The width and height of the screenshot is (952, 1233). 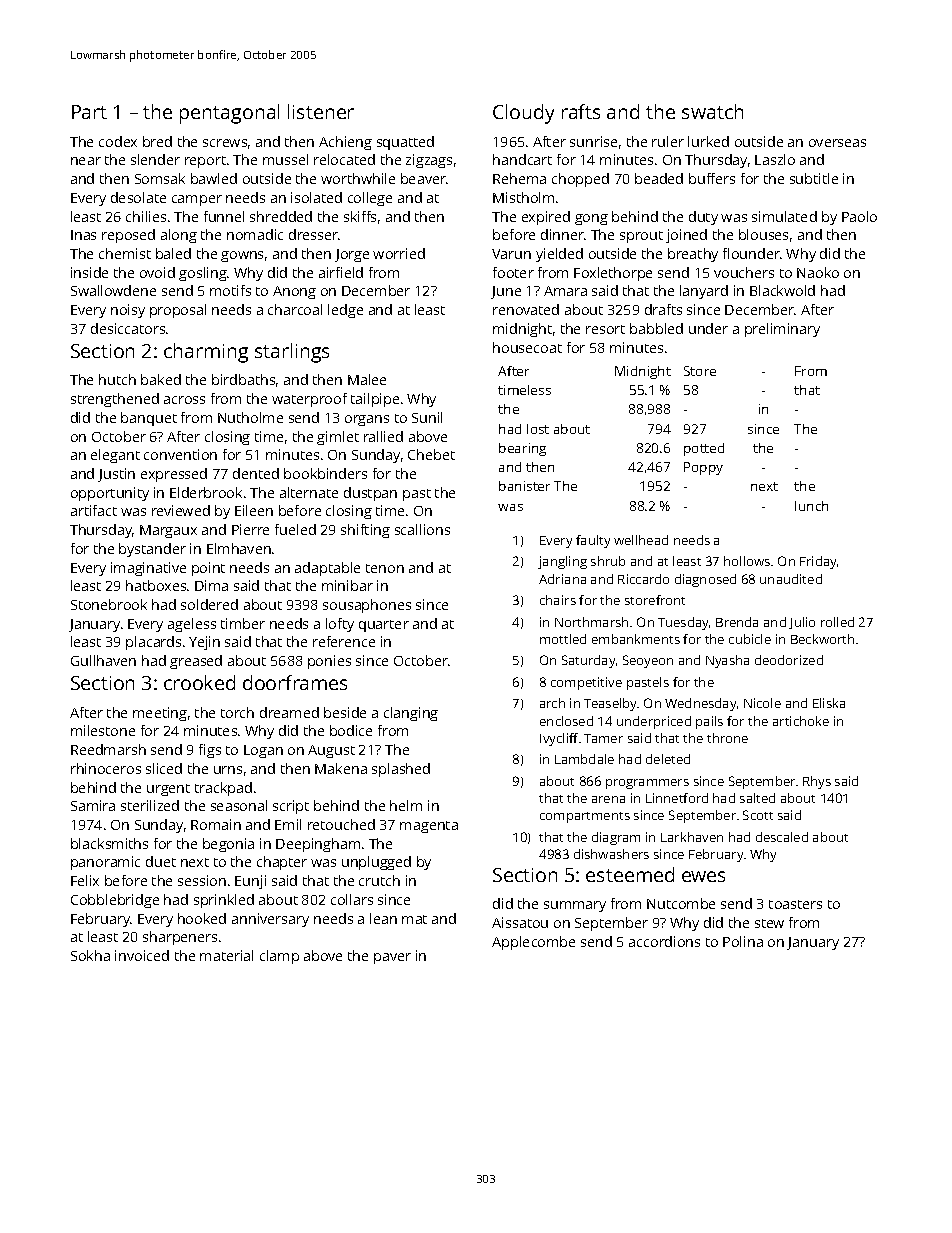 I want to click on accordions, so click(x=664, y=941).
